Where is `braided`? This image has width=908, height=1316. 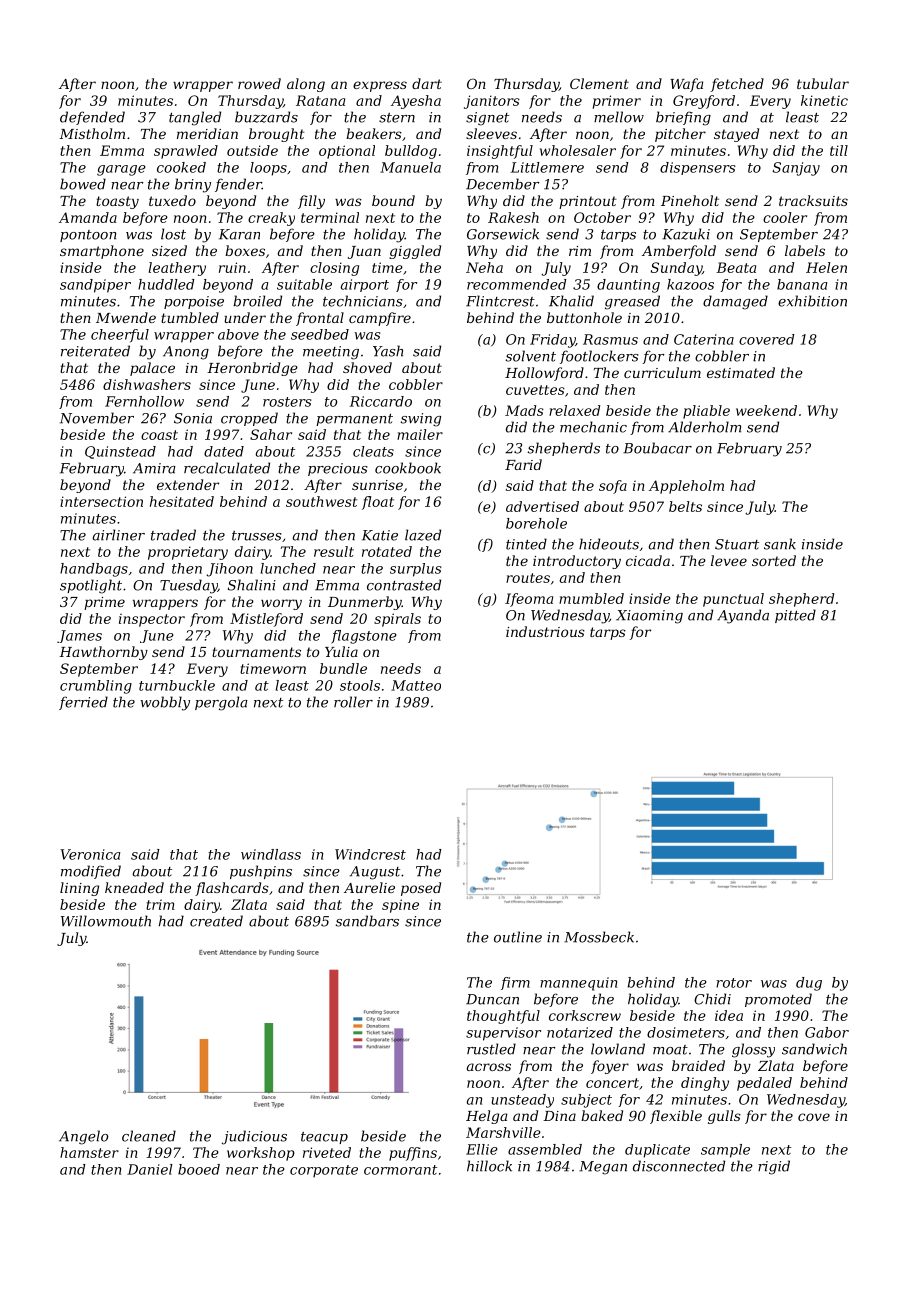 braided is located at coordinates (698, 1065).
